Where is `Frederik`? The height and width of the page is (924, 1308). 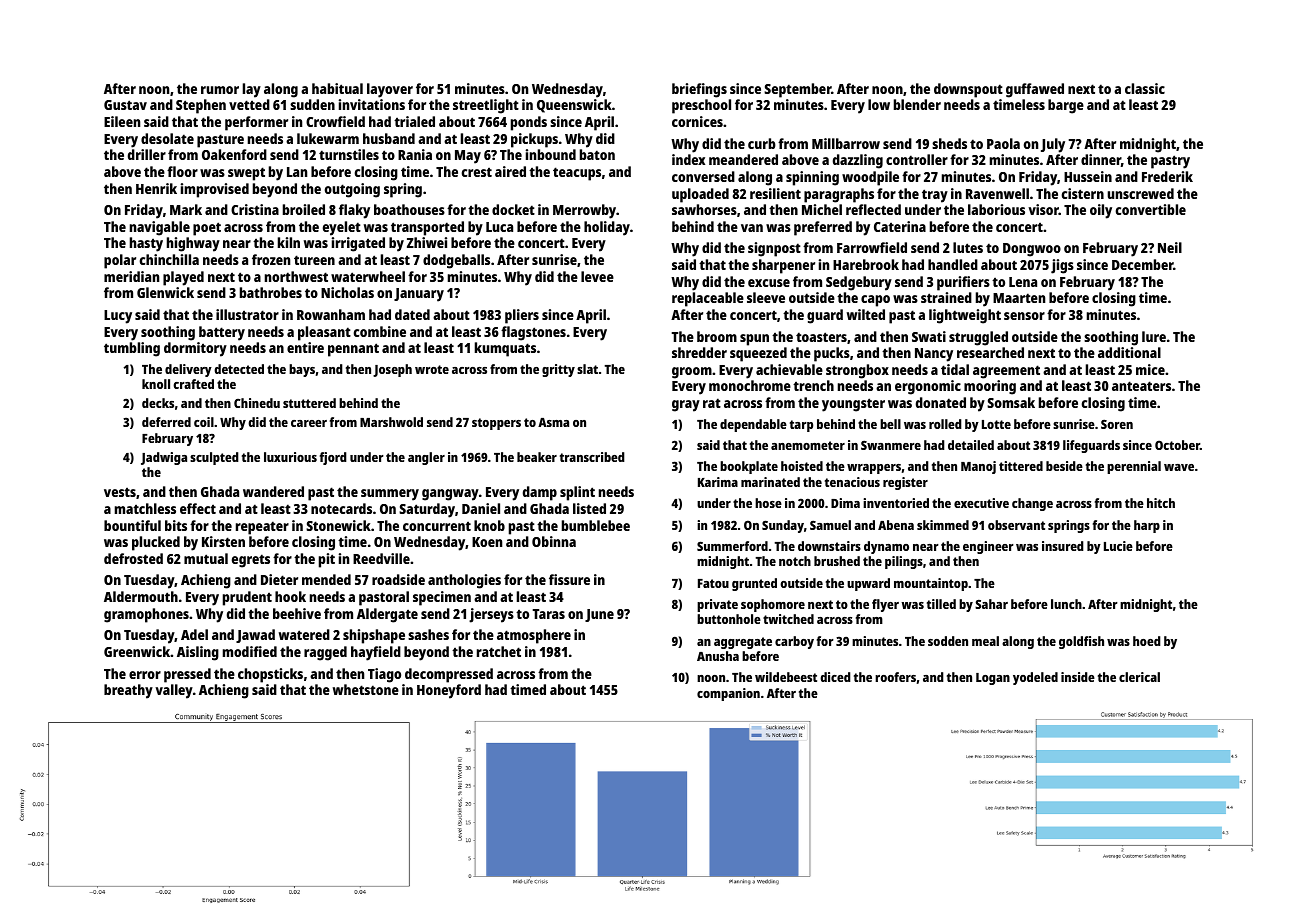 Frederik is located at coordinates (1167, 176).
